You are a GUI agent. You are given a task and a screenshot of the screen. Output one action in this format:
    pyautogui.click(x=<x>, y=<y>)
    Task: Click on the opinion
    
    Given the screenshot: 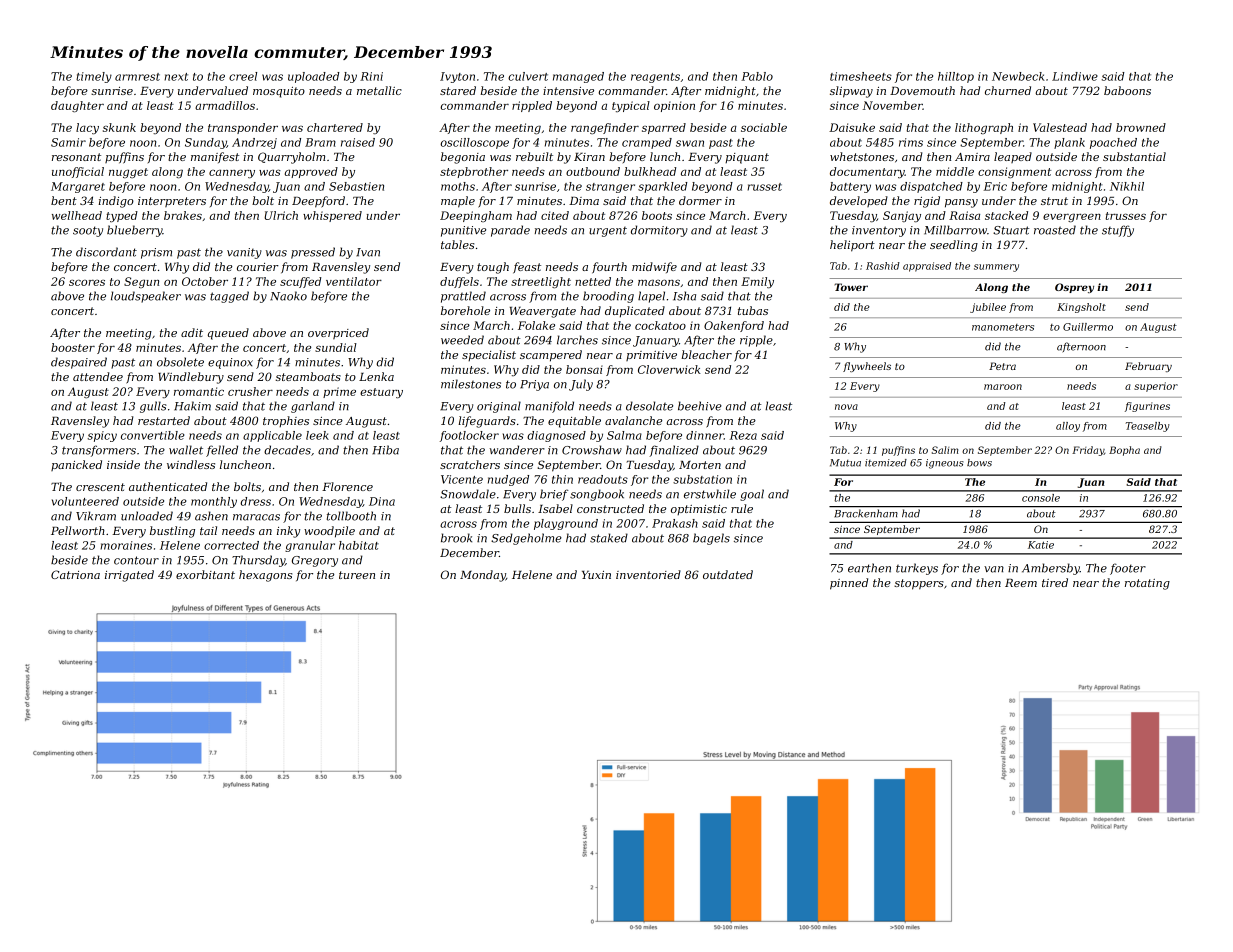 What is the action you would take?
    pyautogui.click(x=674, y=106)
